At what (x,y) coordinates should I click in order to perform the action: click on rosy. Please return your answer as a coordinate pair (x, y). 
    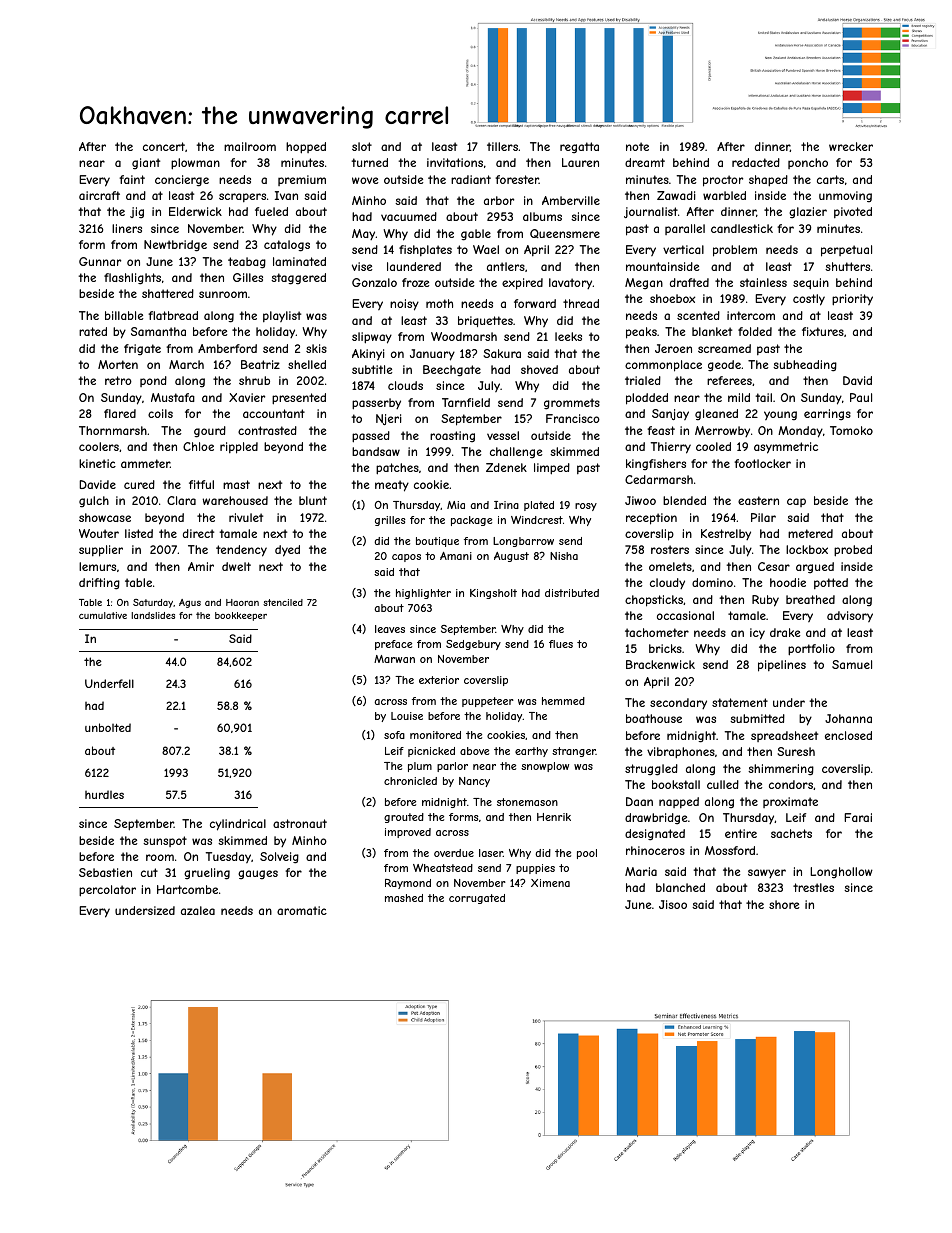
    Looking at the image, I should click on (586, 507).
